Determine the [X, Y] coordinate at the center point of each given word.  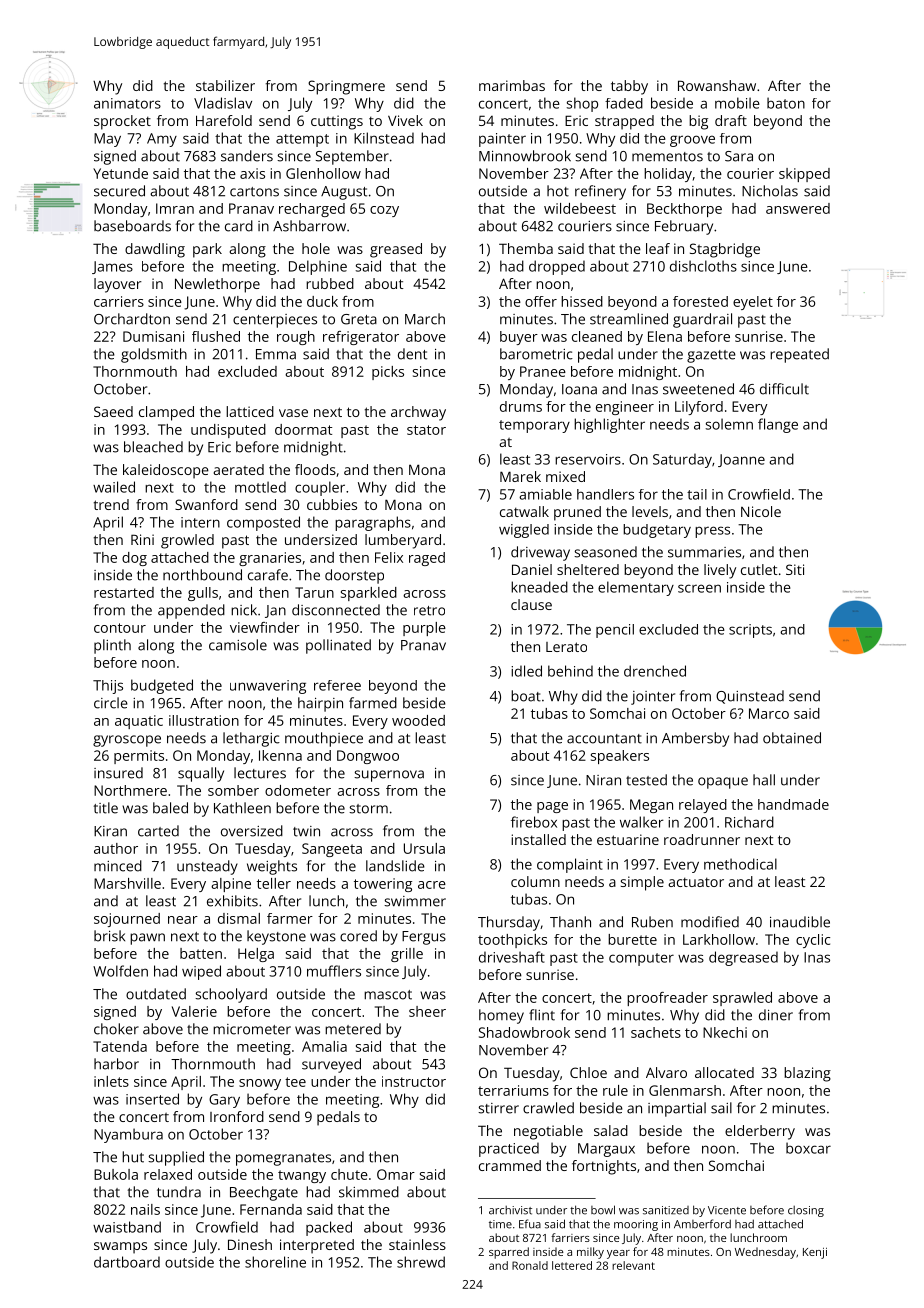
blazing [807, 1074]
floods [315, 469]
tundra [179, 1192]
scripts [750, 631]
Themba [526, 248]
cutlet [759, 569]
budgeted [162, 686]
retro [429, 611]
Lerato [566, 647]
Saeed [113, 411]
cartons [254, 192]
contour [120, 628]
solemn [729, 424]
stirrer [498, 1108]
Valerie [194, 1011]
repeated [799, 355]
